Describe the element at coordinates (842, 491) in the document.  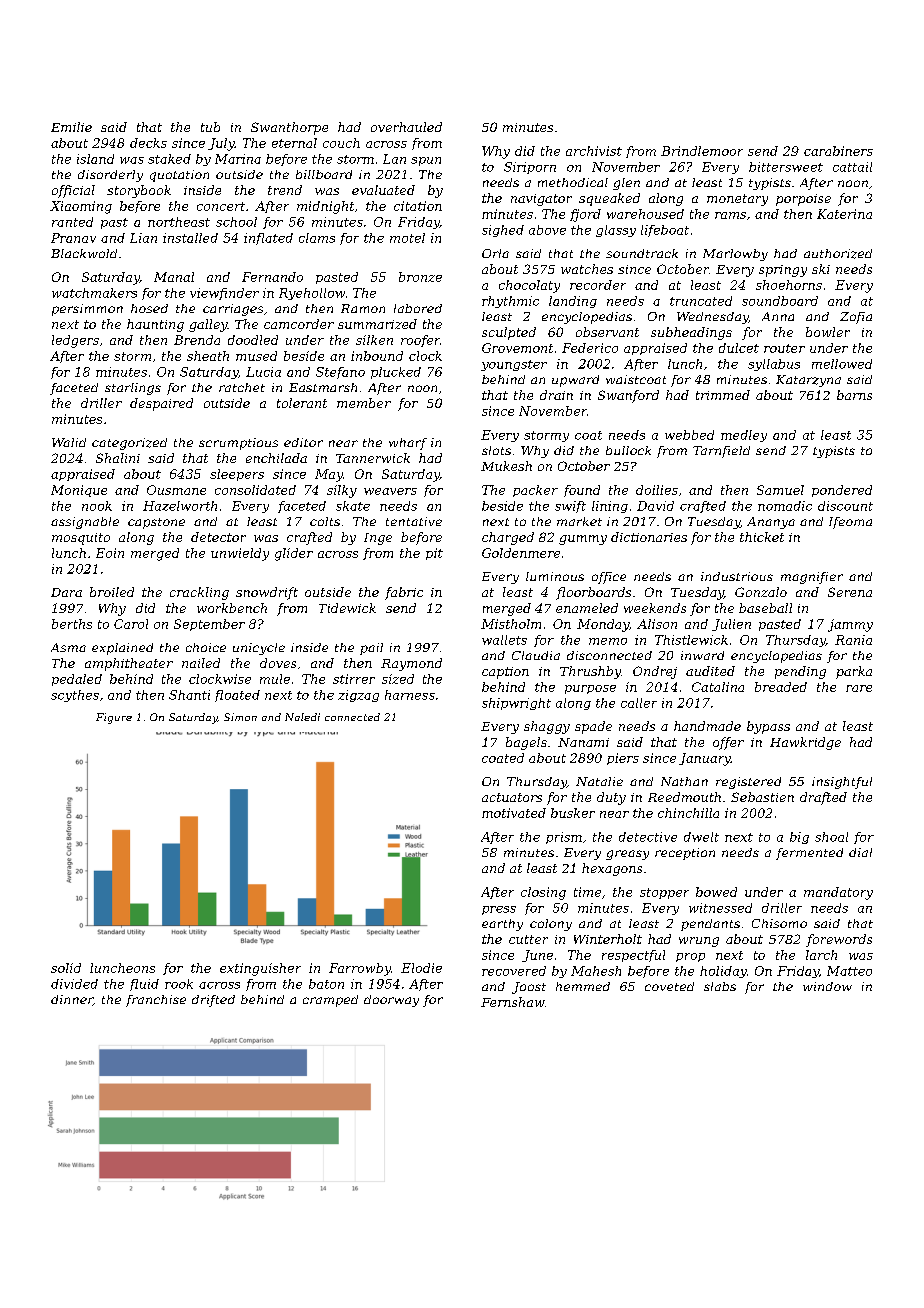
I see `pondered` at that location.
